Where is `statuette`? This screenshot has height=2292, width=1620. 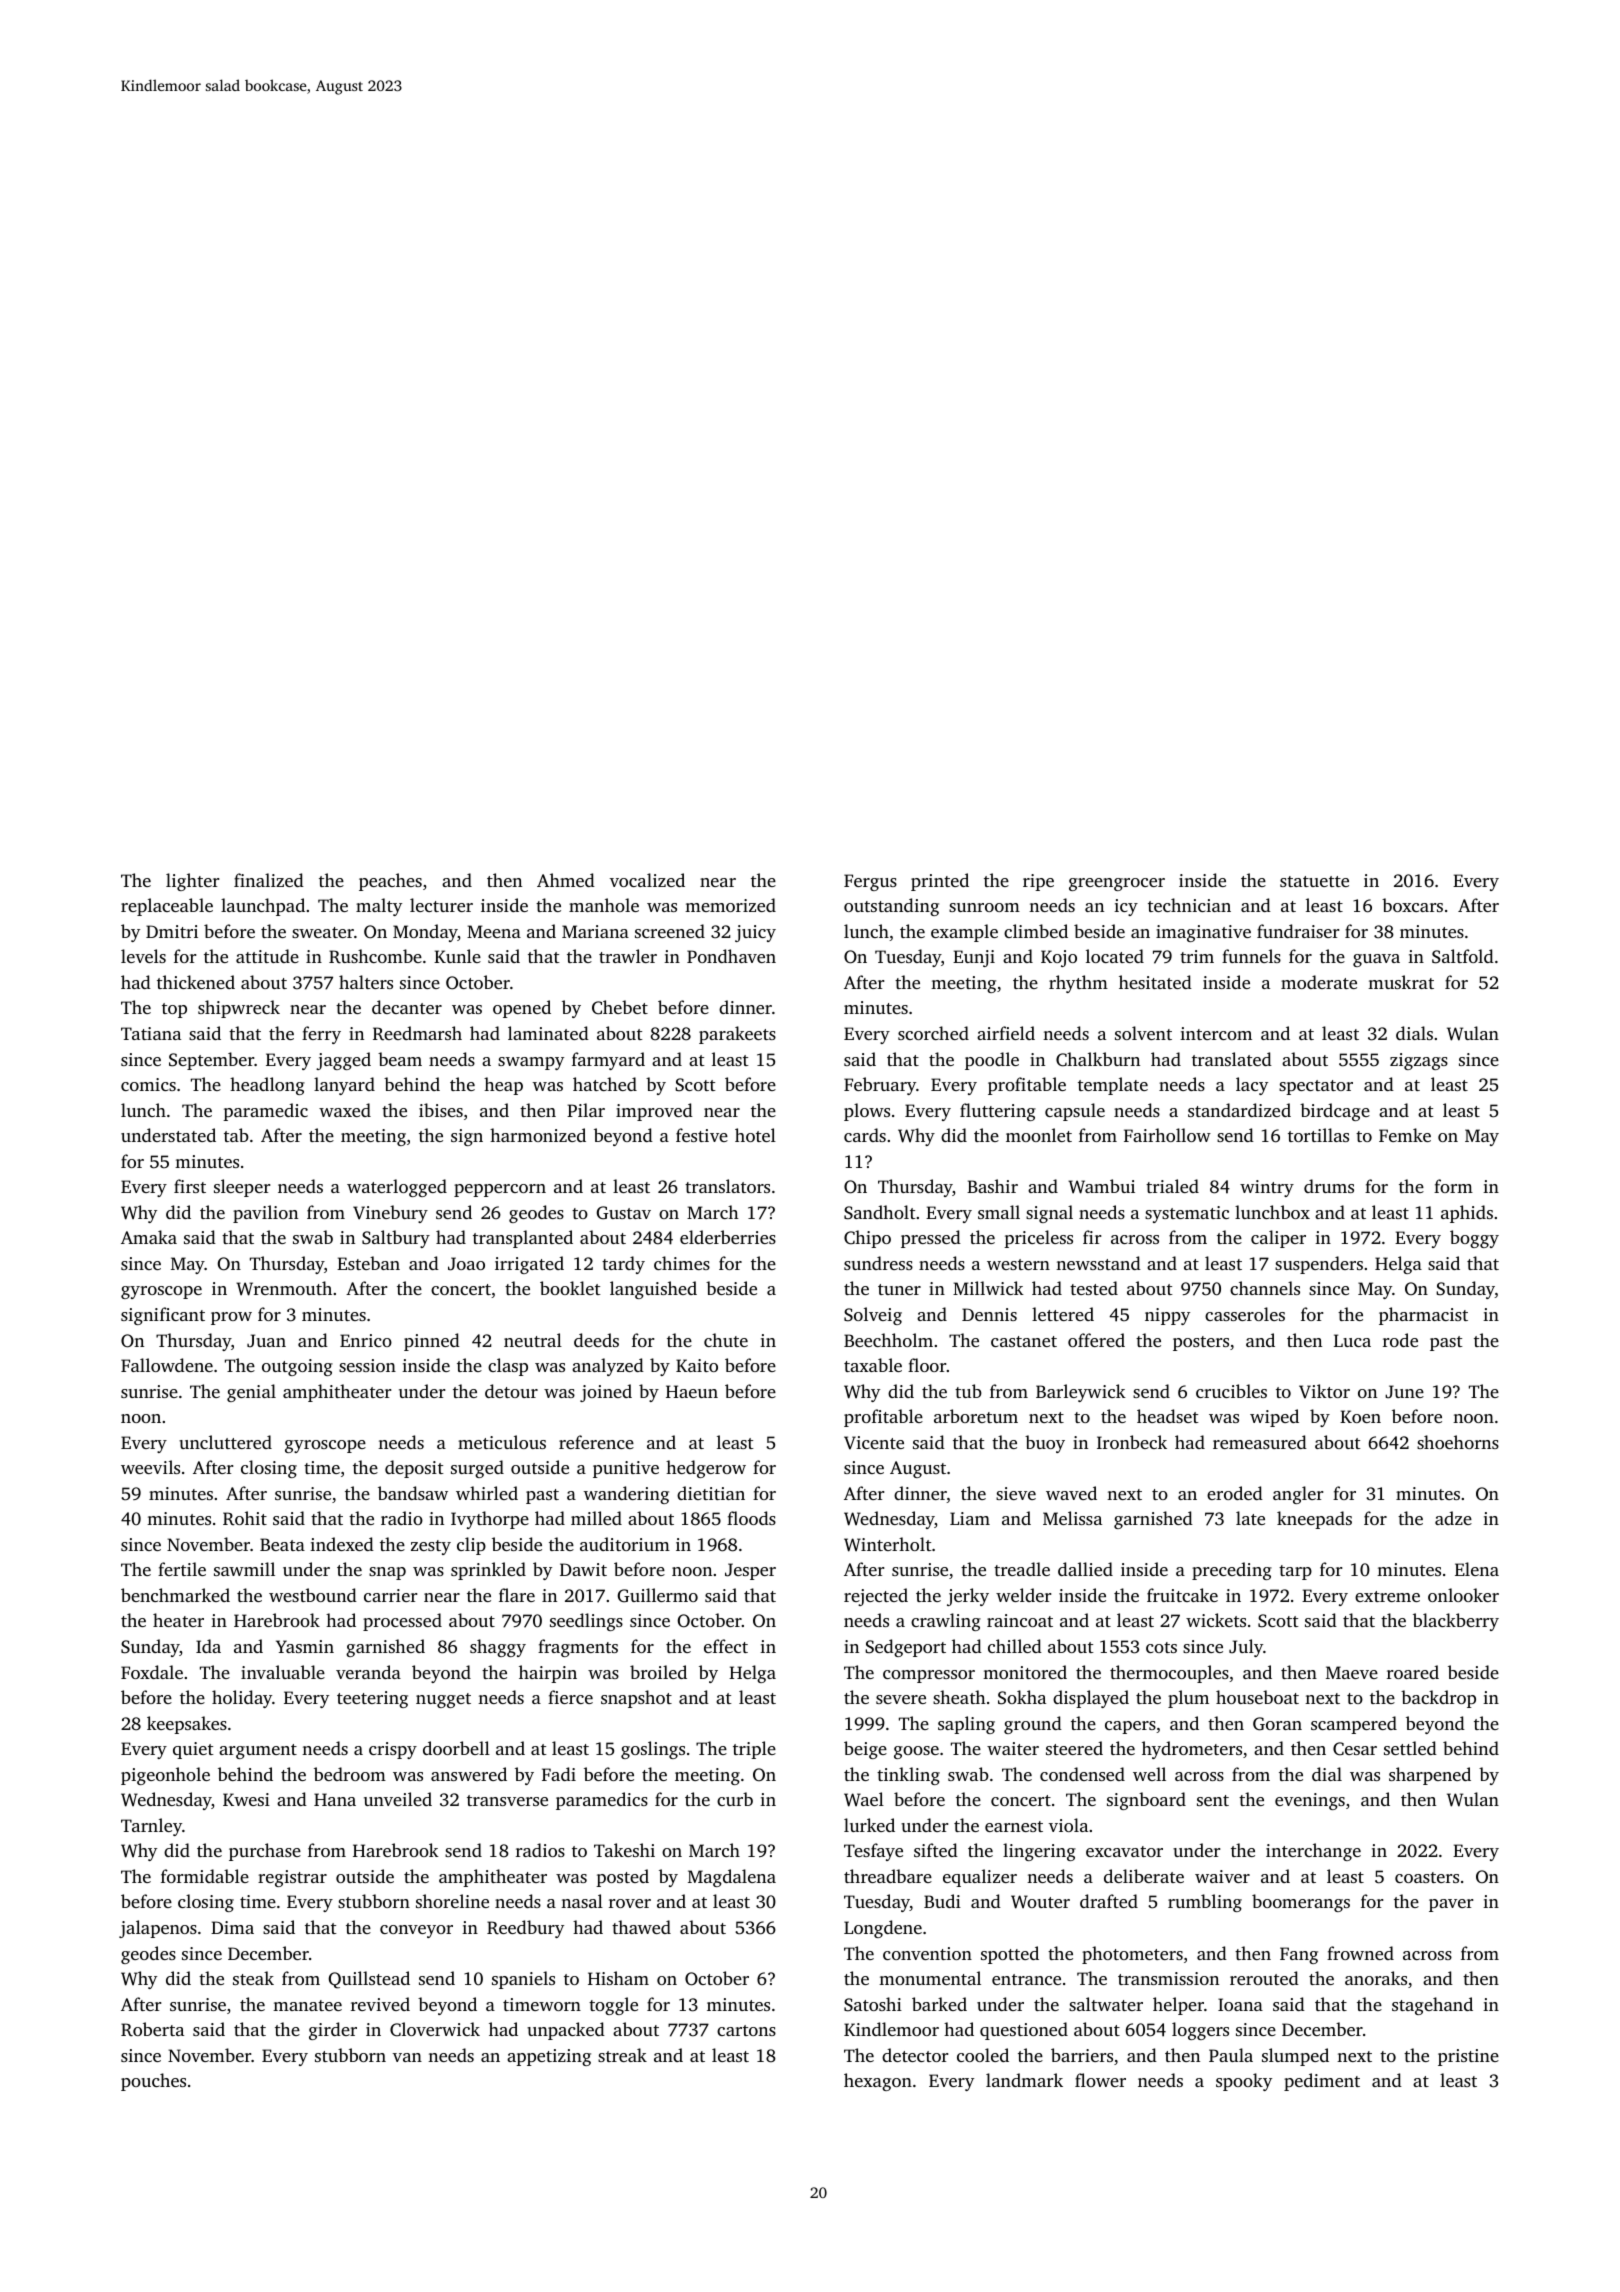
statuette is located at coordinates (1314, 881).
